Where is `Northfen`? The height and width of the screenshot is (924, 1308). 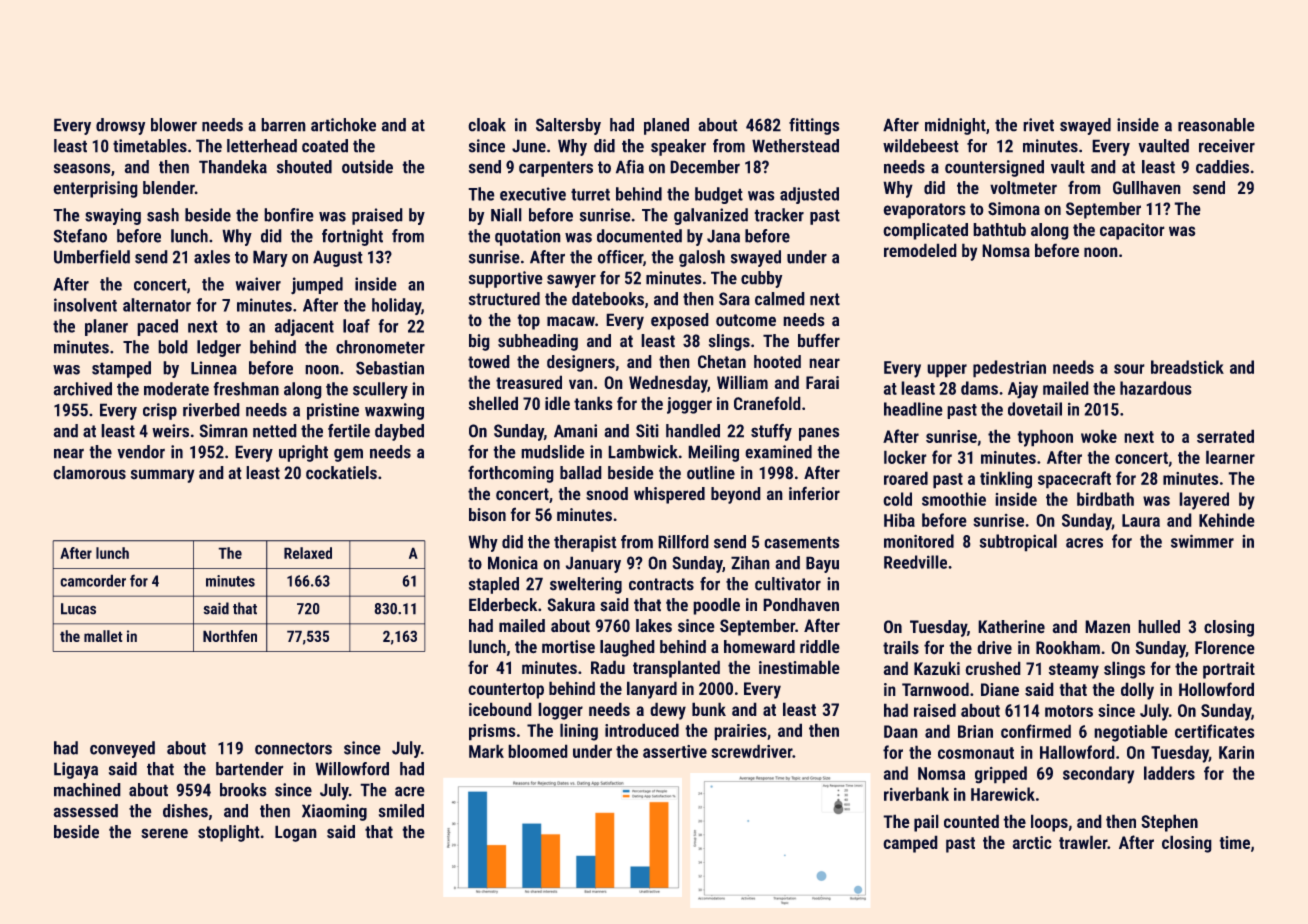
Northfen is located at coordinates (230, 636).
